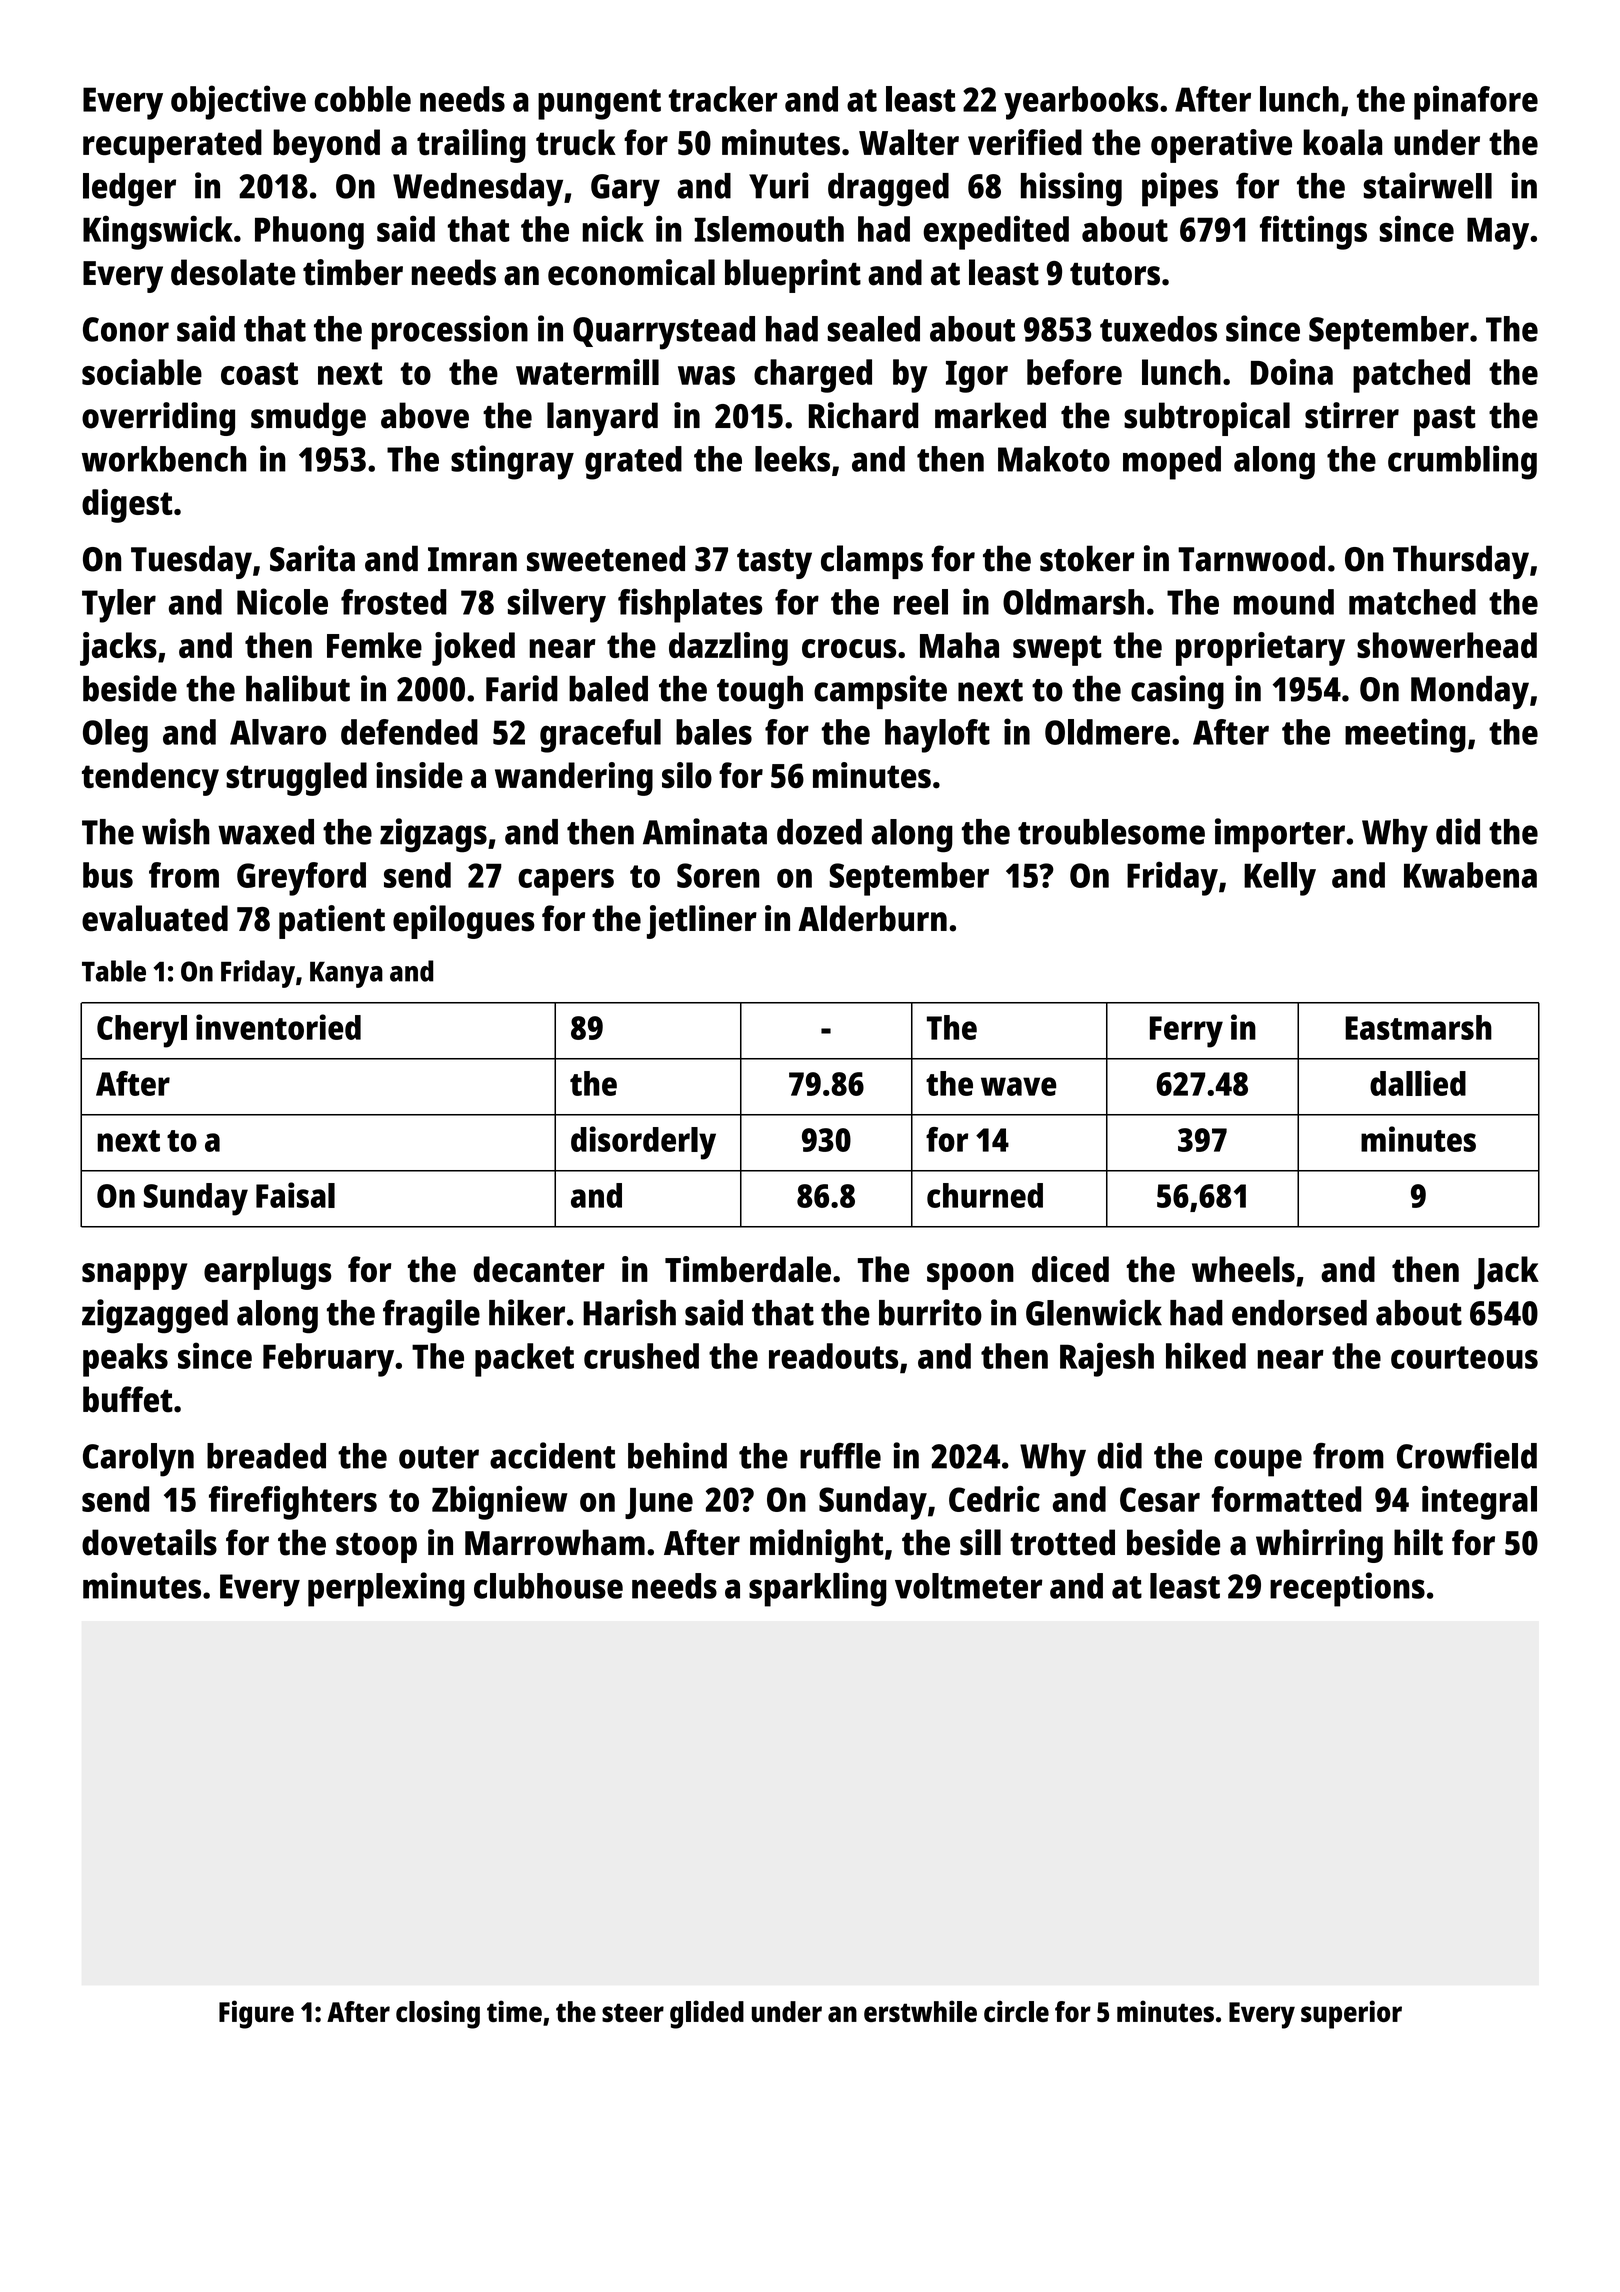 The width and height of the image is (1620, 2292). I want to click on Cheryl, so click(142, 1031).
